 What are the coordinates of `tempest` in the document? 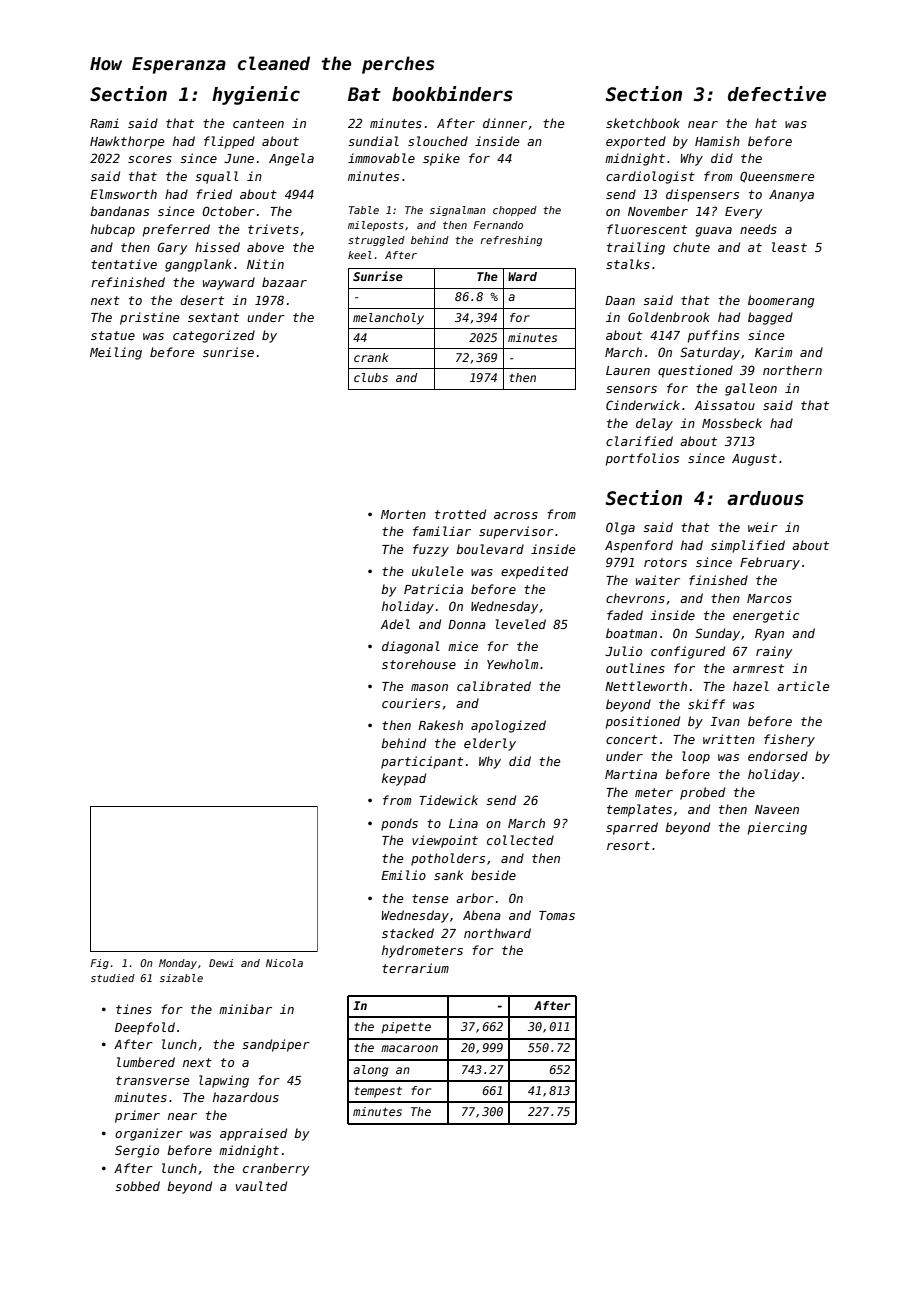 It's located at (378, 1092).
